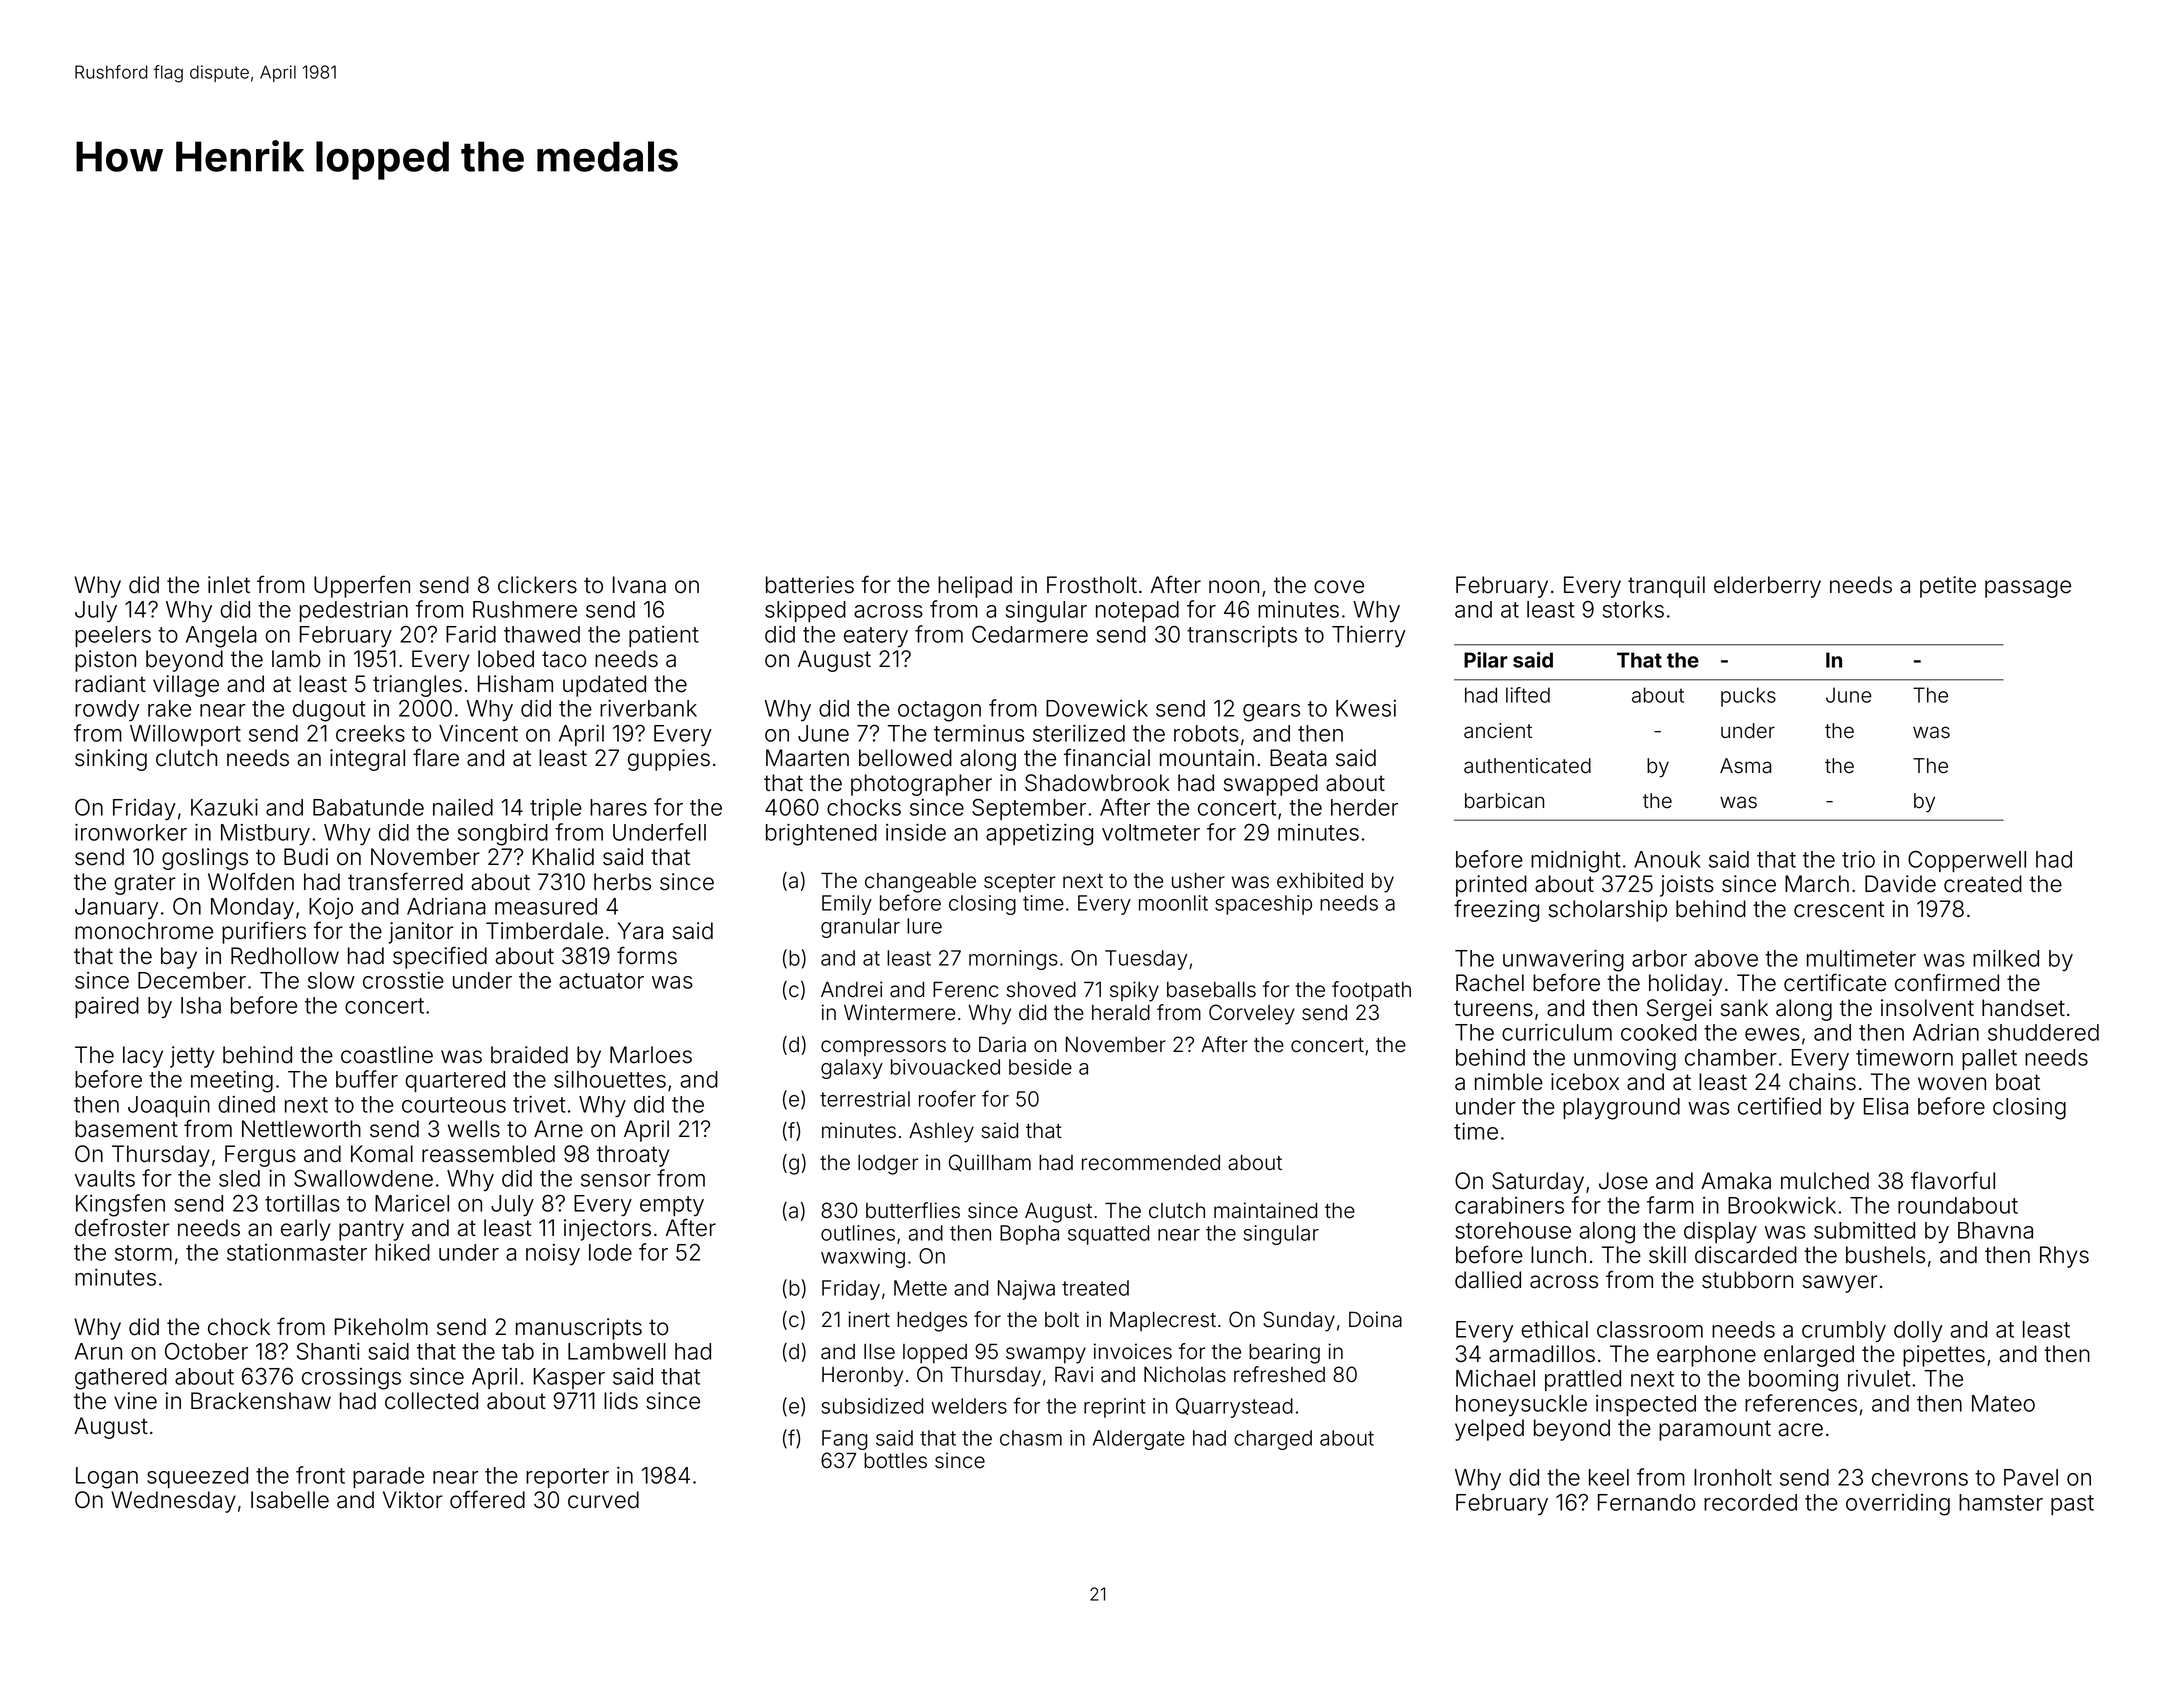  Describe the element at coordinates (329, 711) in the page. I see `dugout` at that location.
